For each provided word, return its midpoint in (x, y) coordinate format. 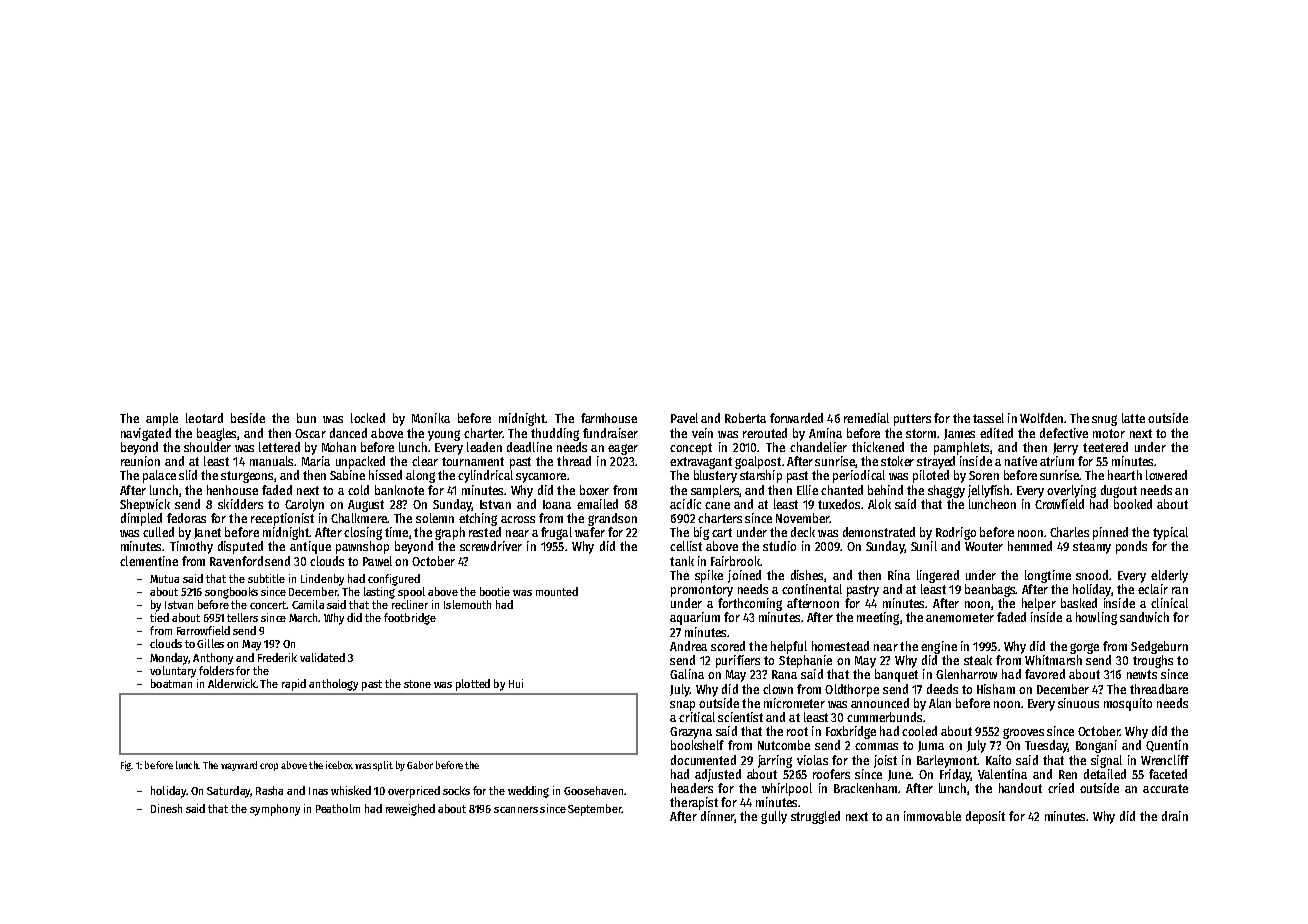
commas (876, 746)
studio (779, 546)
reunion (140, 461)
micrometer (794, 703)
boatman (171, 683)
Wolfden (1041, 418)
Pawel (377, 561)
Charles (1069, 532)
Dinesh (166, 808)
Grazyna (691, 733)
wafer (590, 532)
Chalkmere (359, 518)
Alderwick (232, 683)
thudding (555, 434)
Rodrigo (956, 533)
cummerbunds (884, 717)
